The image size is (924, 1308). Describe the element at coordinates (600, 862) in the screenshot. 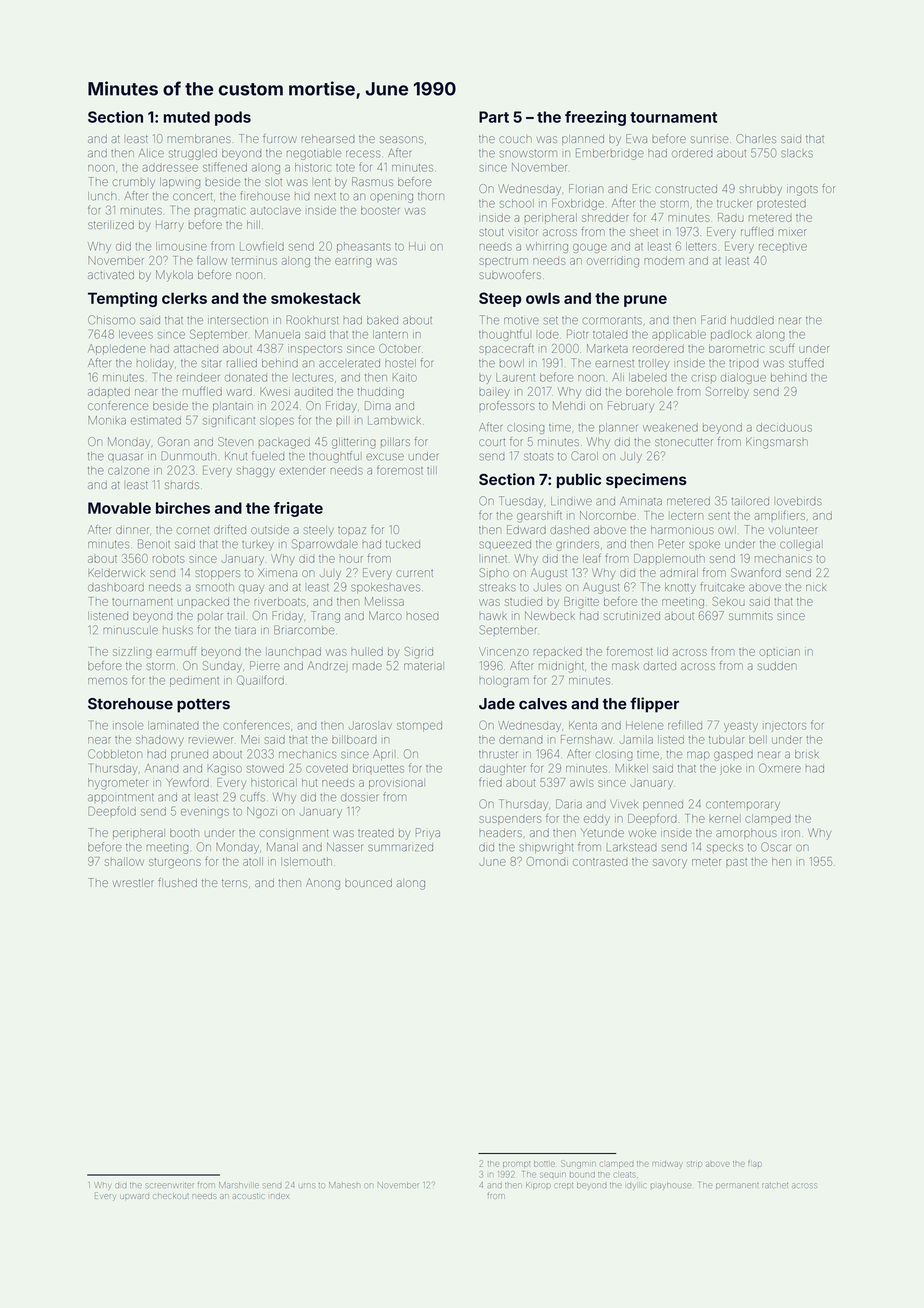

I see `contrasted` at that location.
